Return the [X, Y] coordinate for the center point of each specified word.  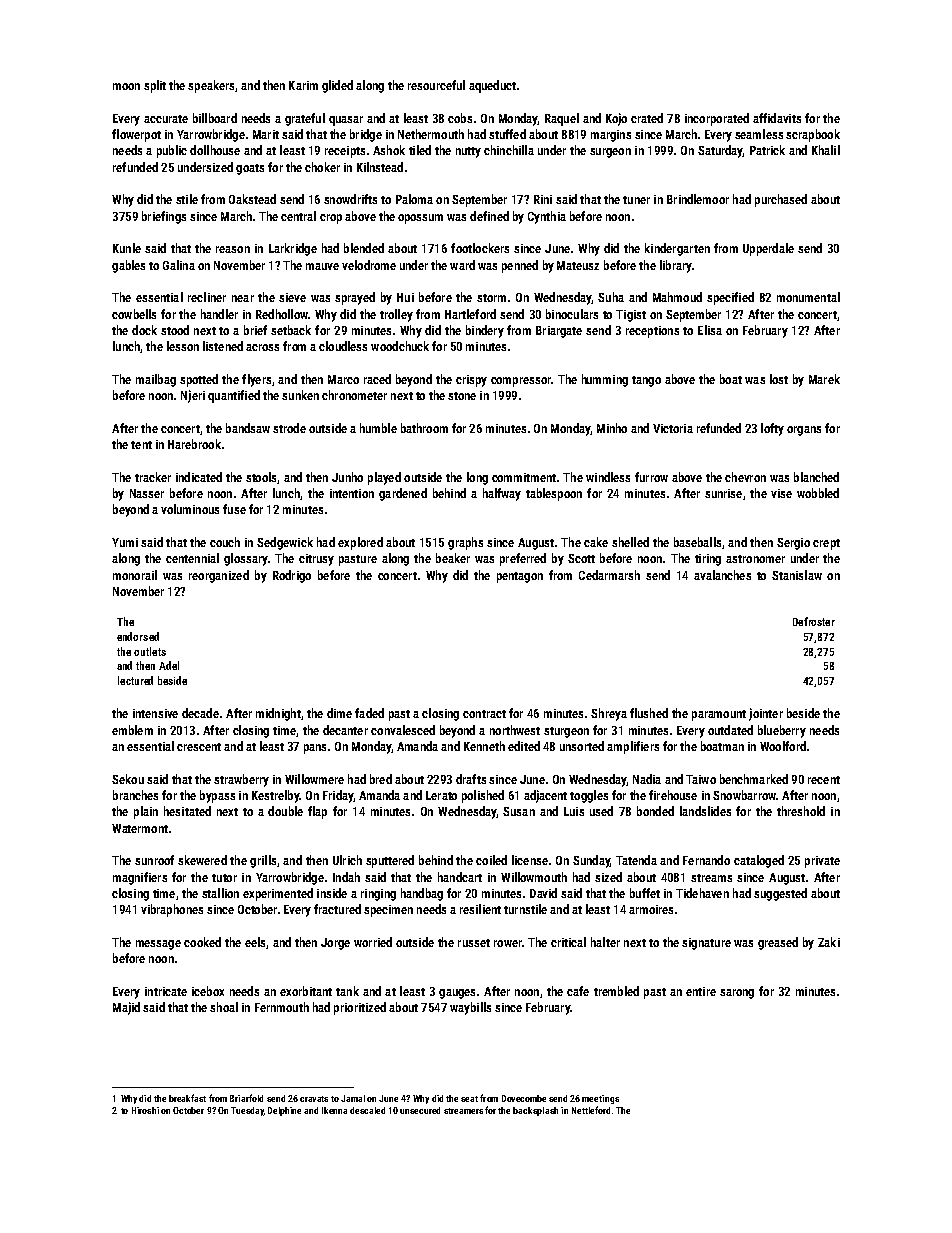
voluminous [190, 509]
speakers [211, 86]
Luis [574, 811]
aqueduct [492, 86]
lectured [135, 680]
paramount [719, 715]
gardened [403, 494]
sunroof [154, 860]
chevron [745, 477]
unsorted [582, 746]
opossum [420, 219]
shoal [224, 1007]
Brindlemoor [698, 199]
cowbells [134, 314]
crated [647, 118]
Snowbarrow [744, 795]
